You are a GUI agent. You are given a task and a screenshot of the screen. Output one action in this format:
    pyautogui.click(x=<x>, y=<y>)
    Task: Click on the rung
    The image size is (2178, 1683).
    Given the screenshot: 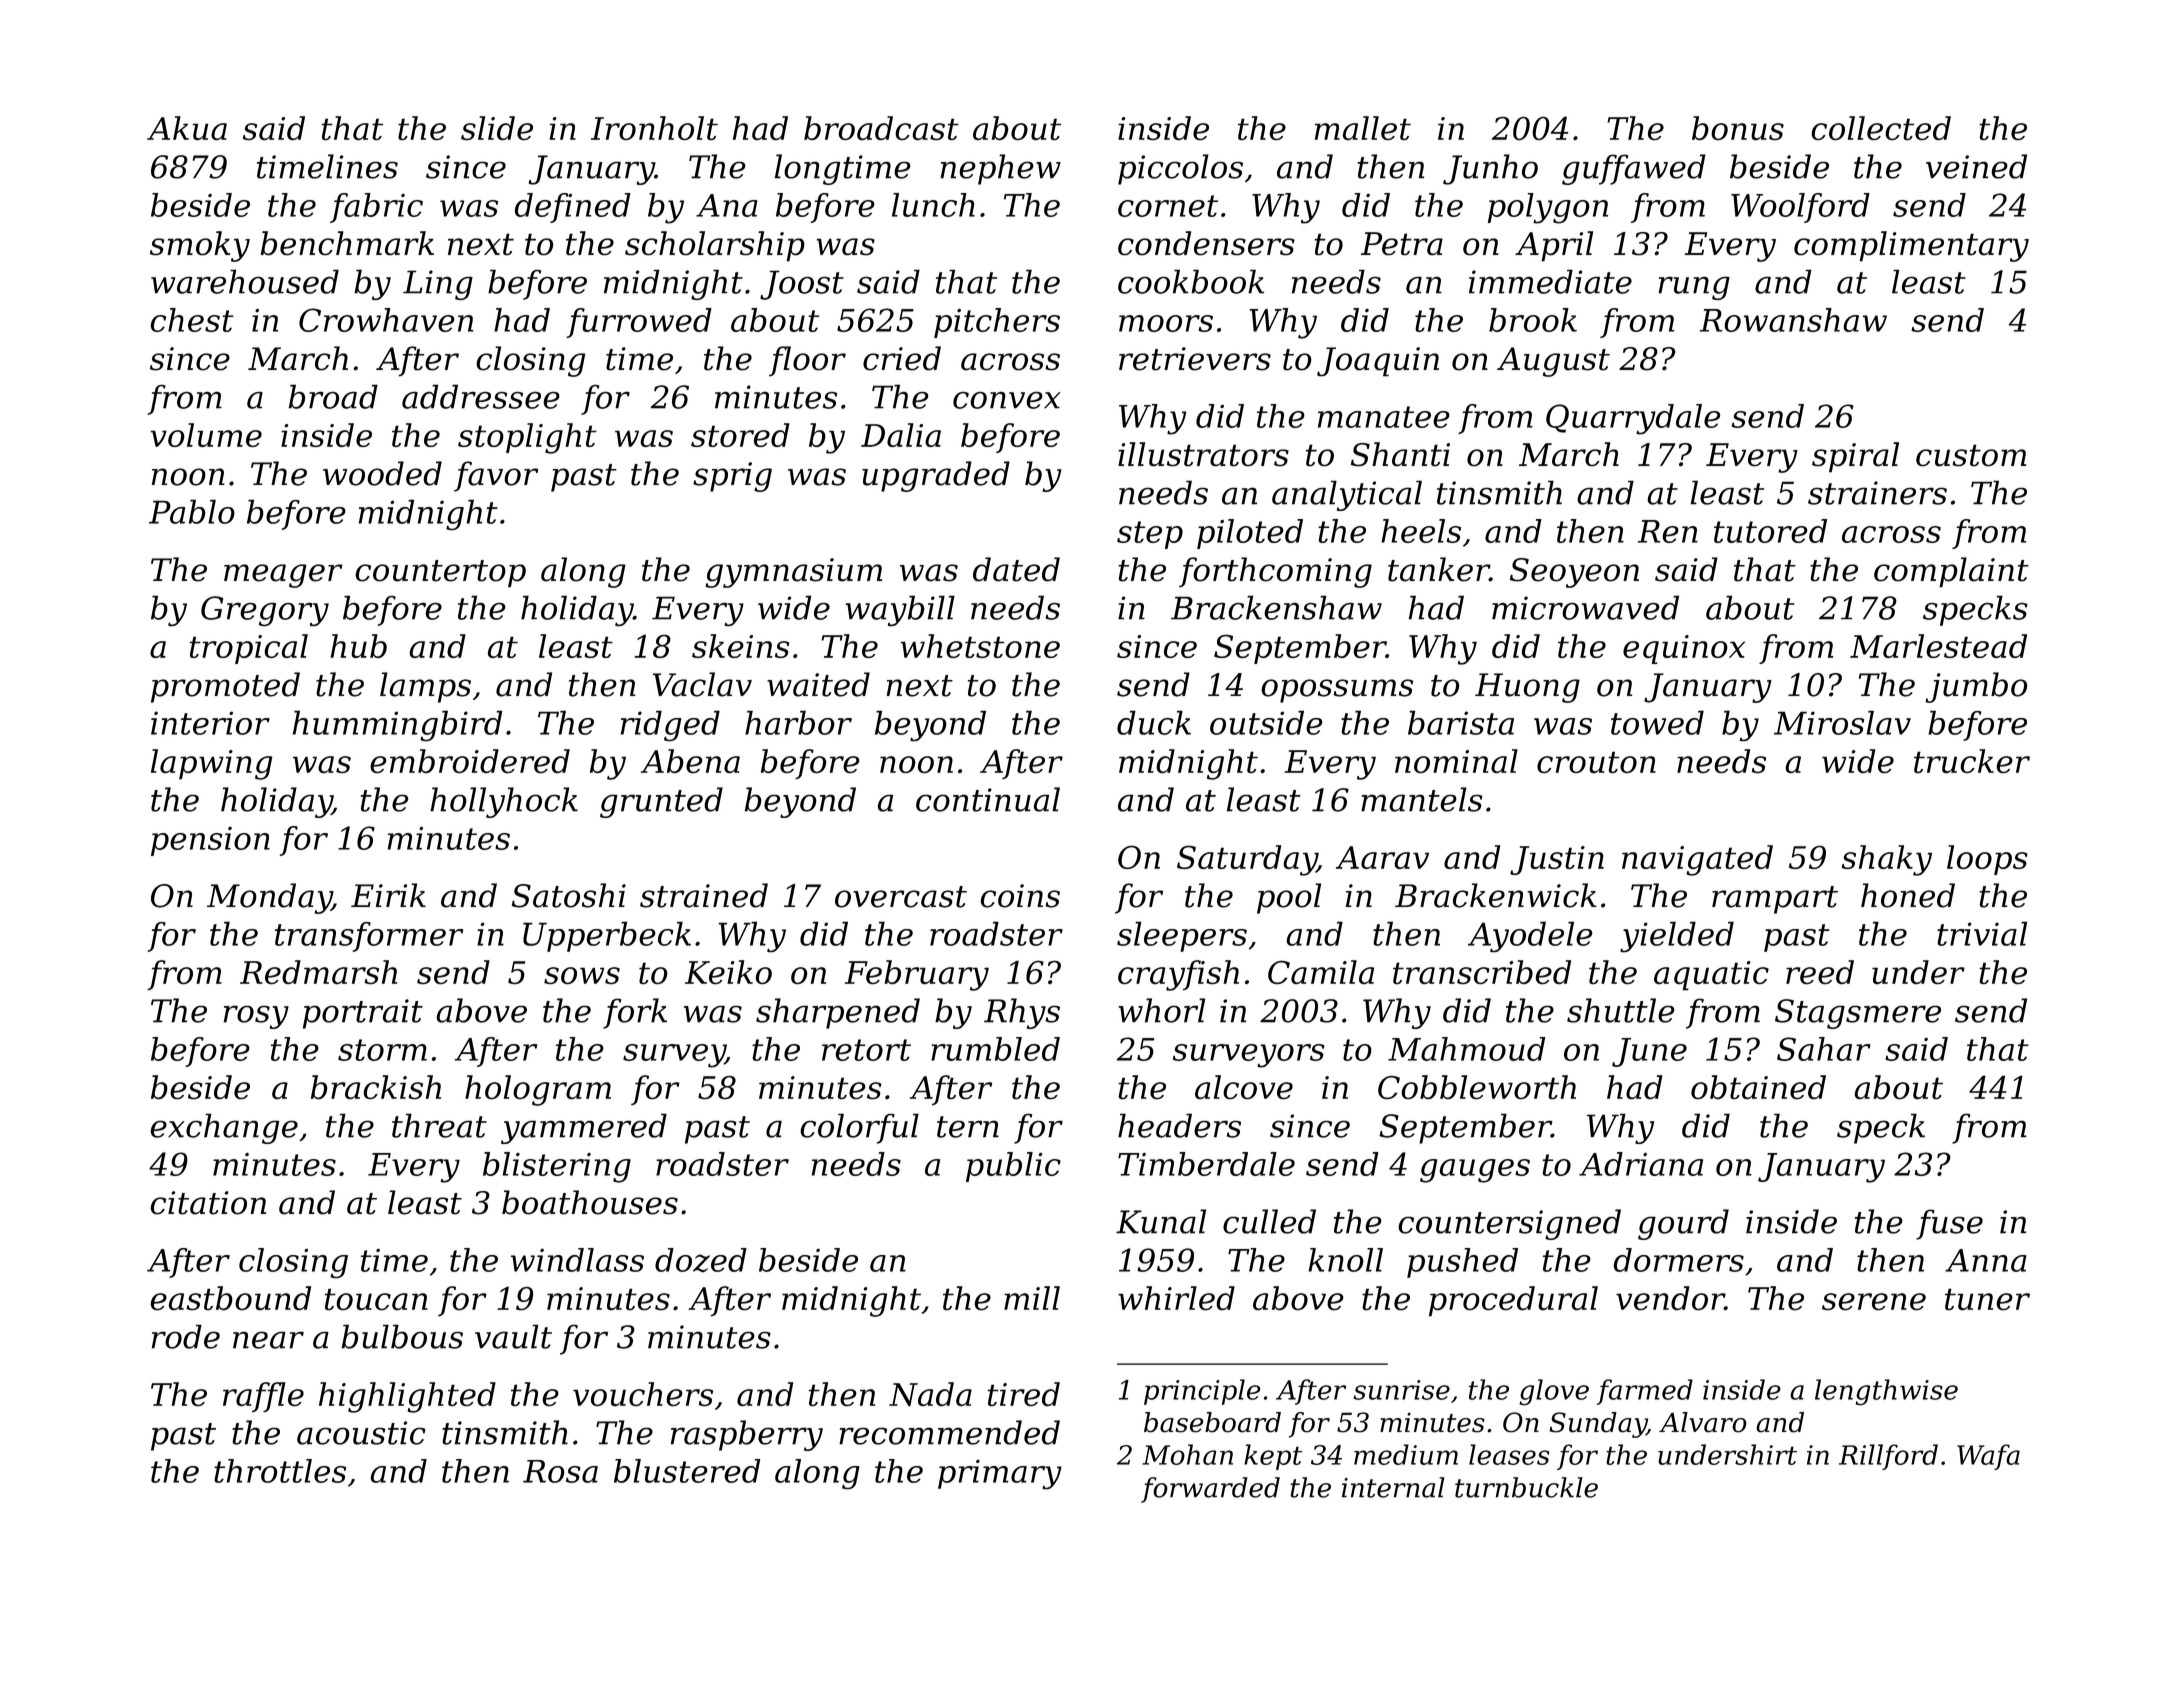 What is the action you would take?
    pyautogui.click(x=1694, y=288)
